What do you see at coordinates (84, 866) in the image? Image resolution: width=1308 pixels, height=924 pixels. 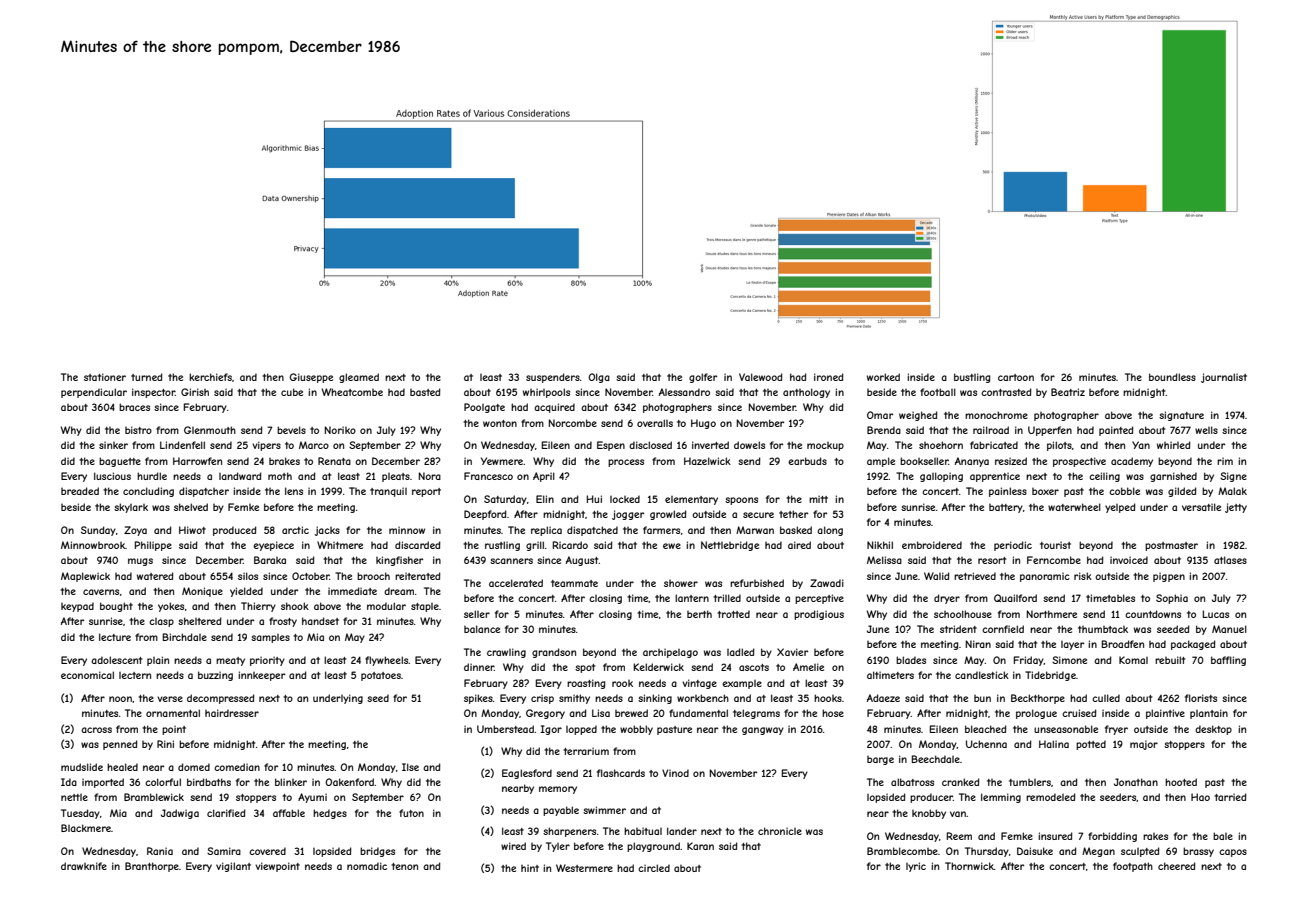 I see `drawknife` at bounding box center [84, 866].
